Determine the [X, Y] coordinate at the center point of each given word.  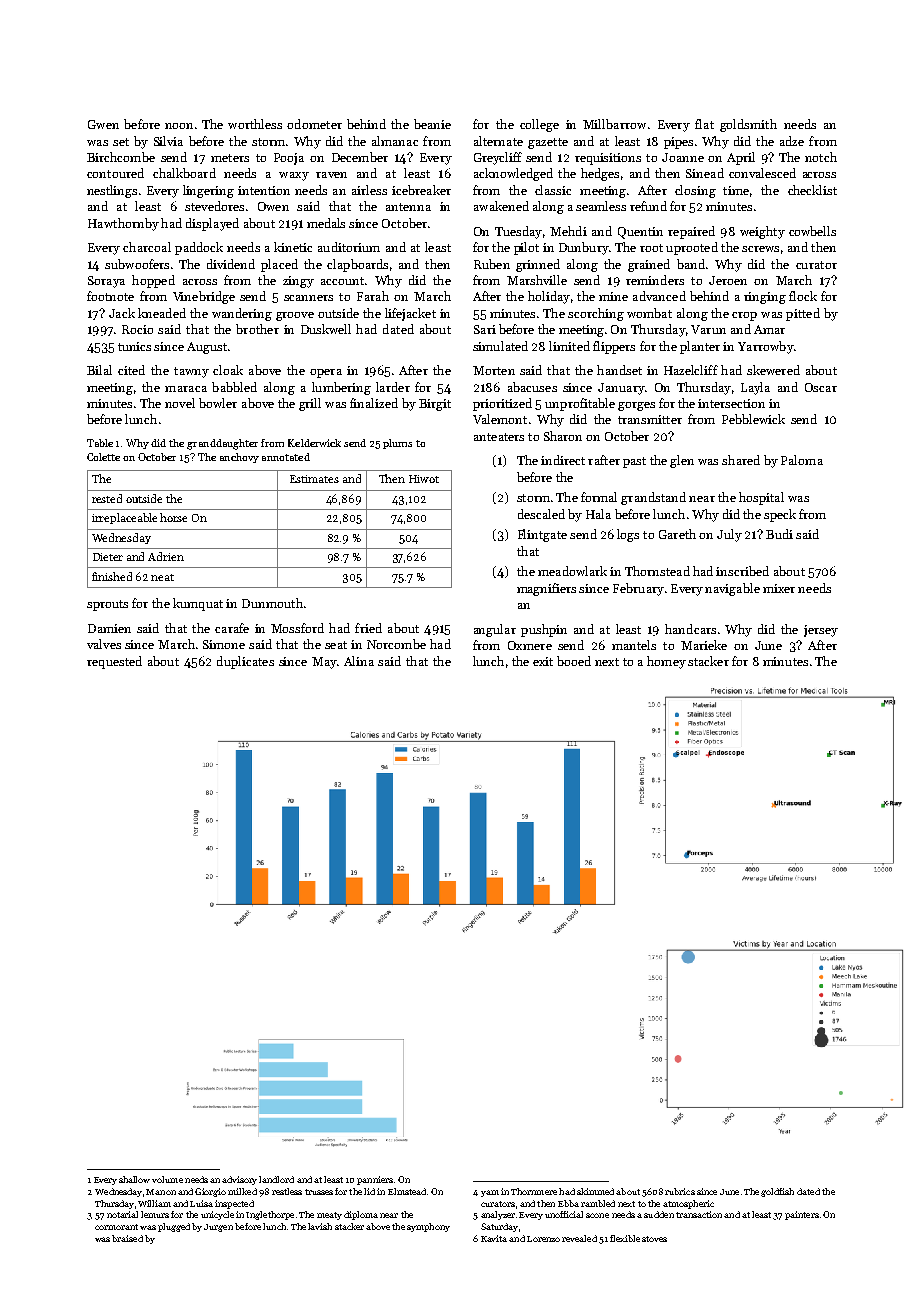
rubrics [680, 1191]
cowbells [812, 231]
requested [114, 662]
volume [167, 1179]
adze [792, 141]
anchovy [239, 458]
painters [802, 1215]
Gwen [103, 124]
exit [543, 661]
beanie [432, 124]
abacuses [532, 387]
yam [490, 1193]
